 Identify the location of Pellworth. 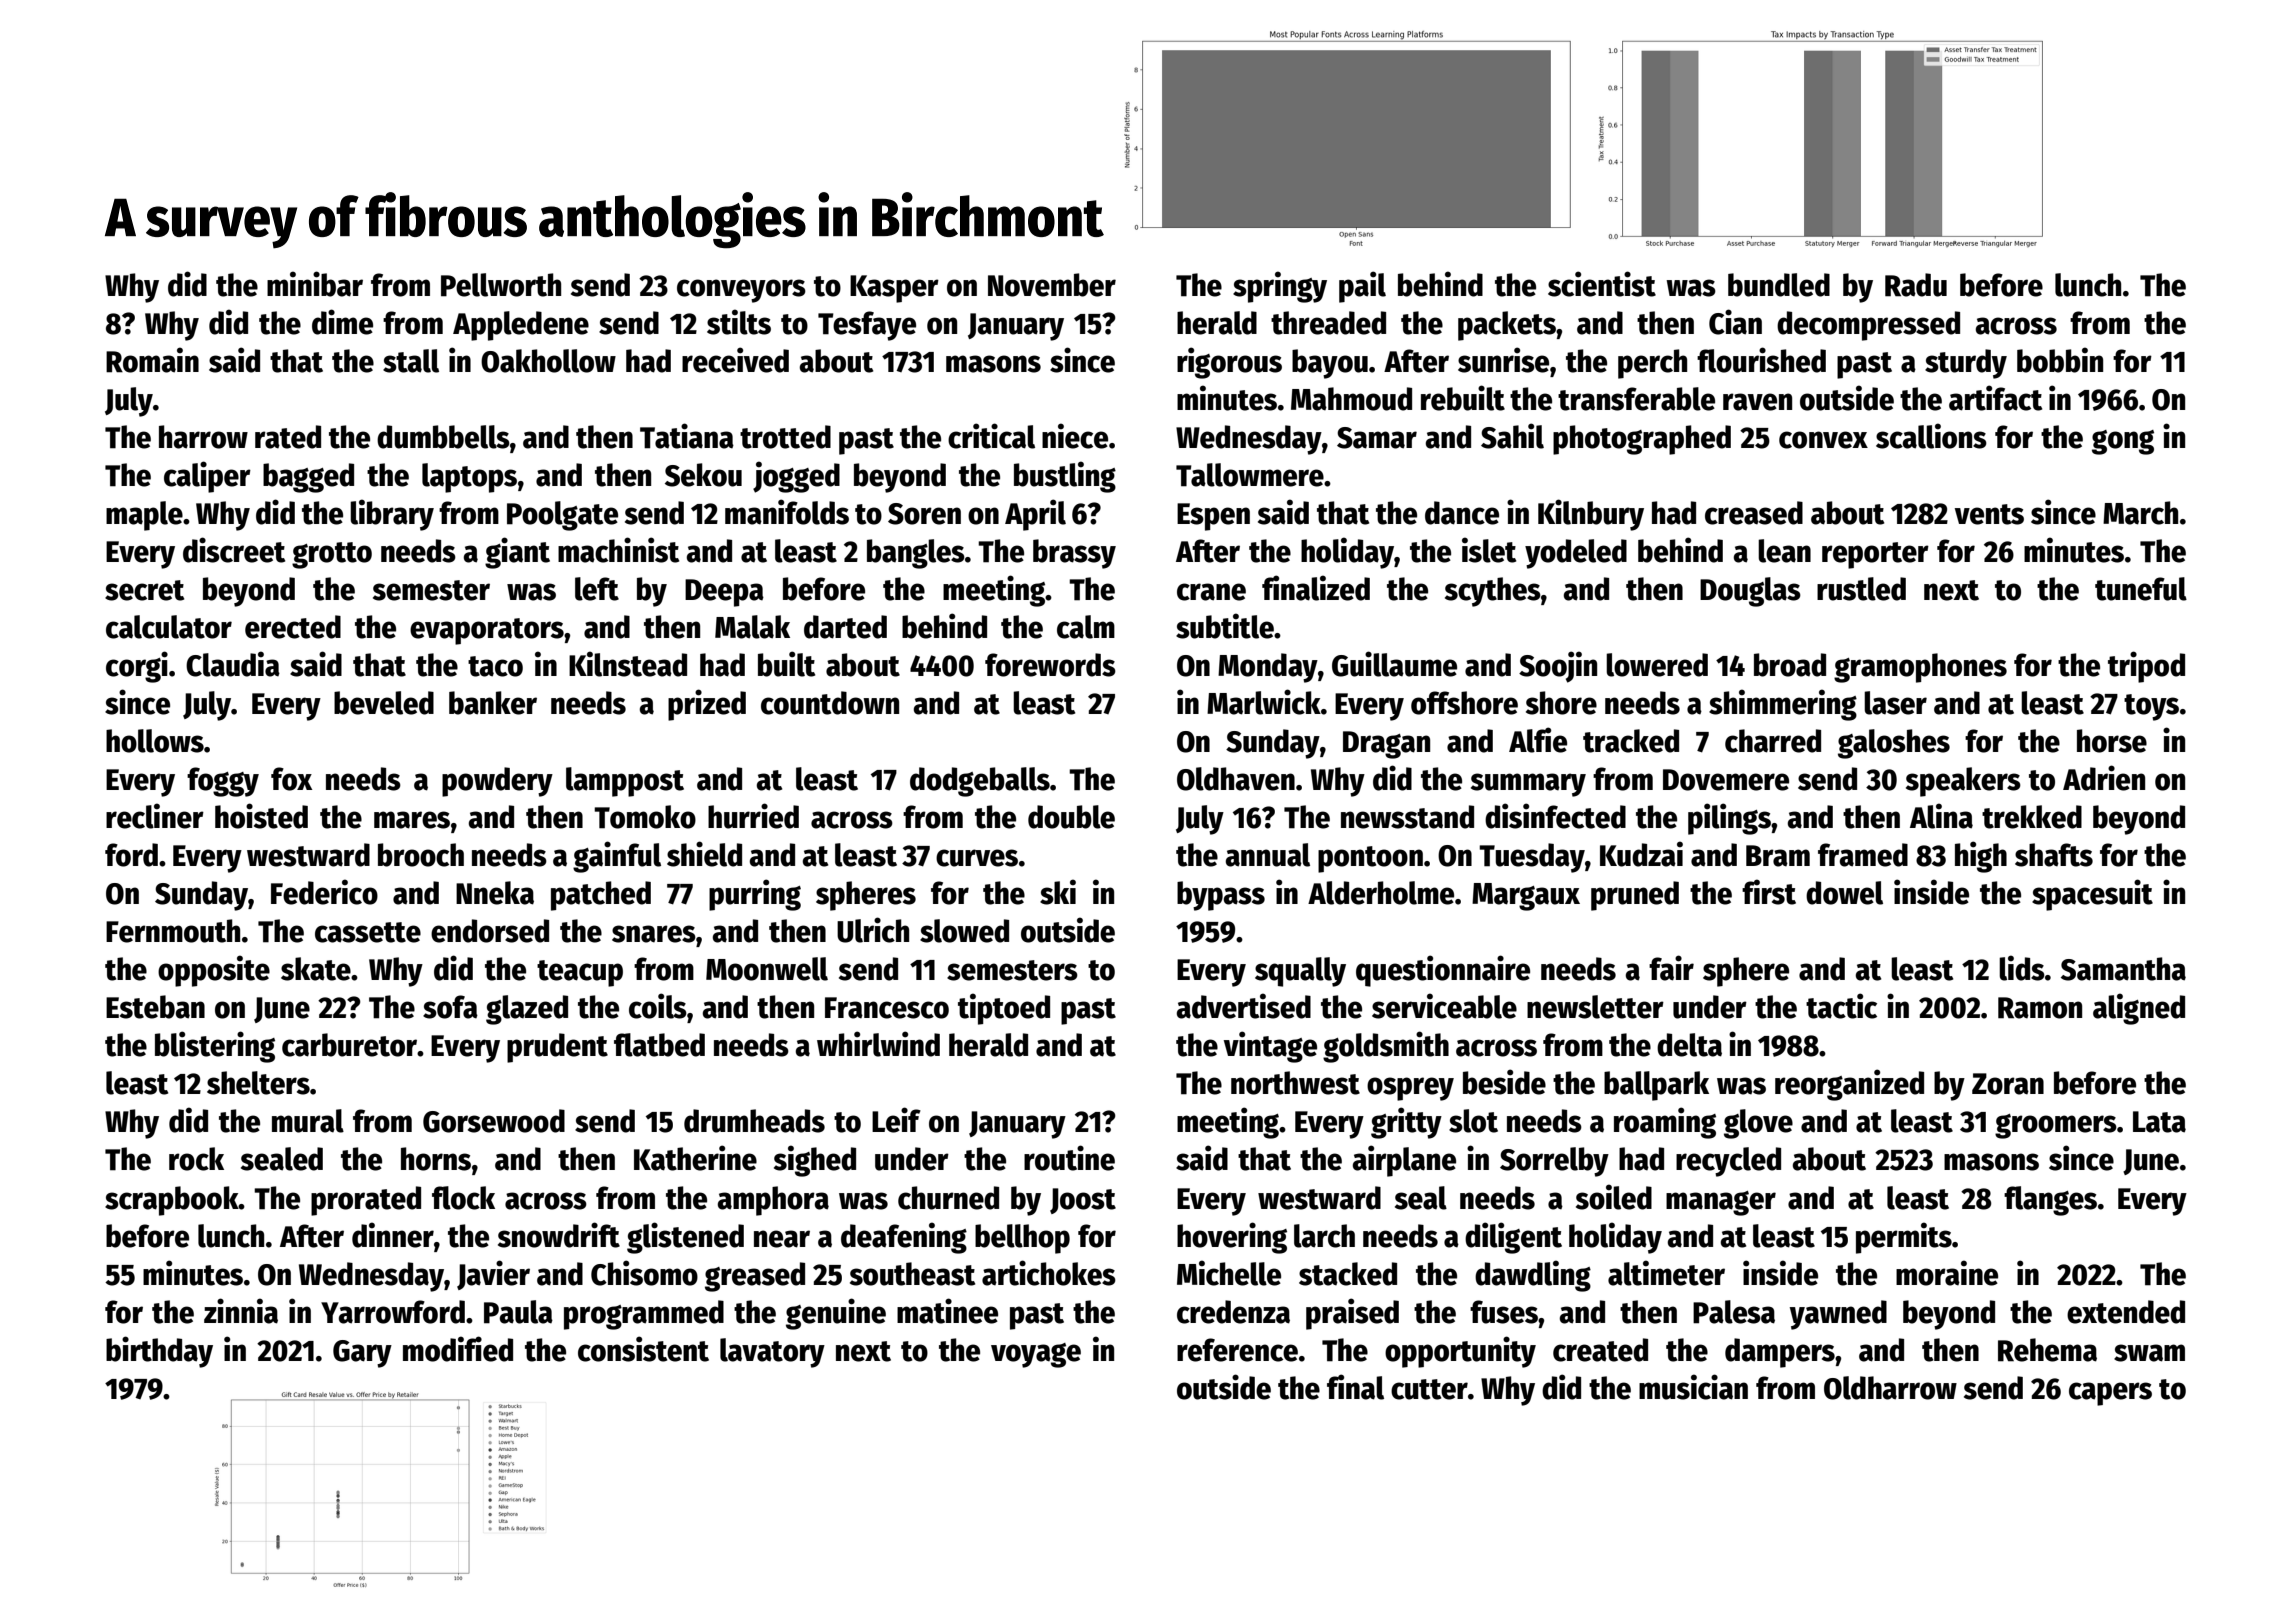
(501, 285).
